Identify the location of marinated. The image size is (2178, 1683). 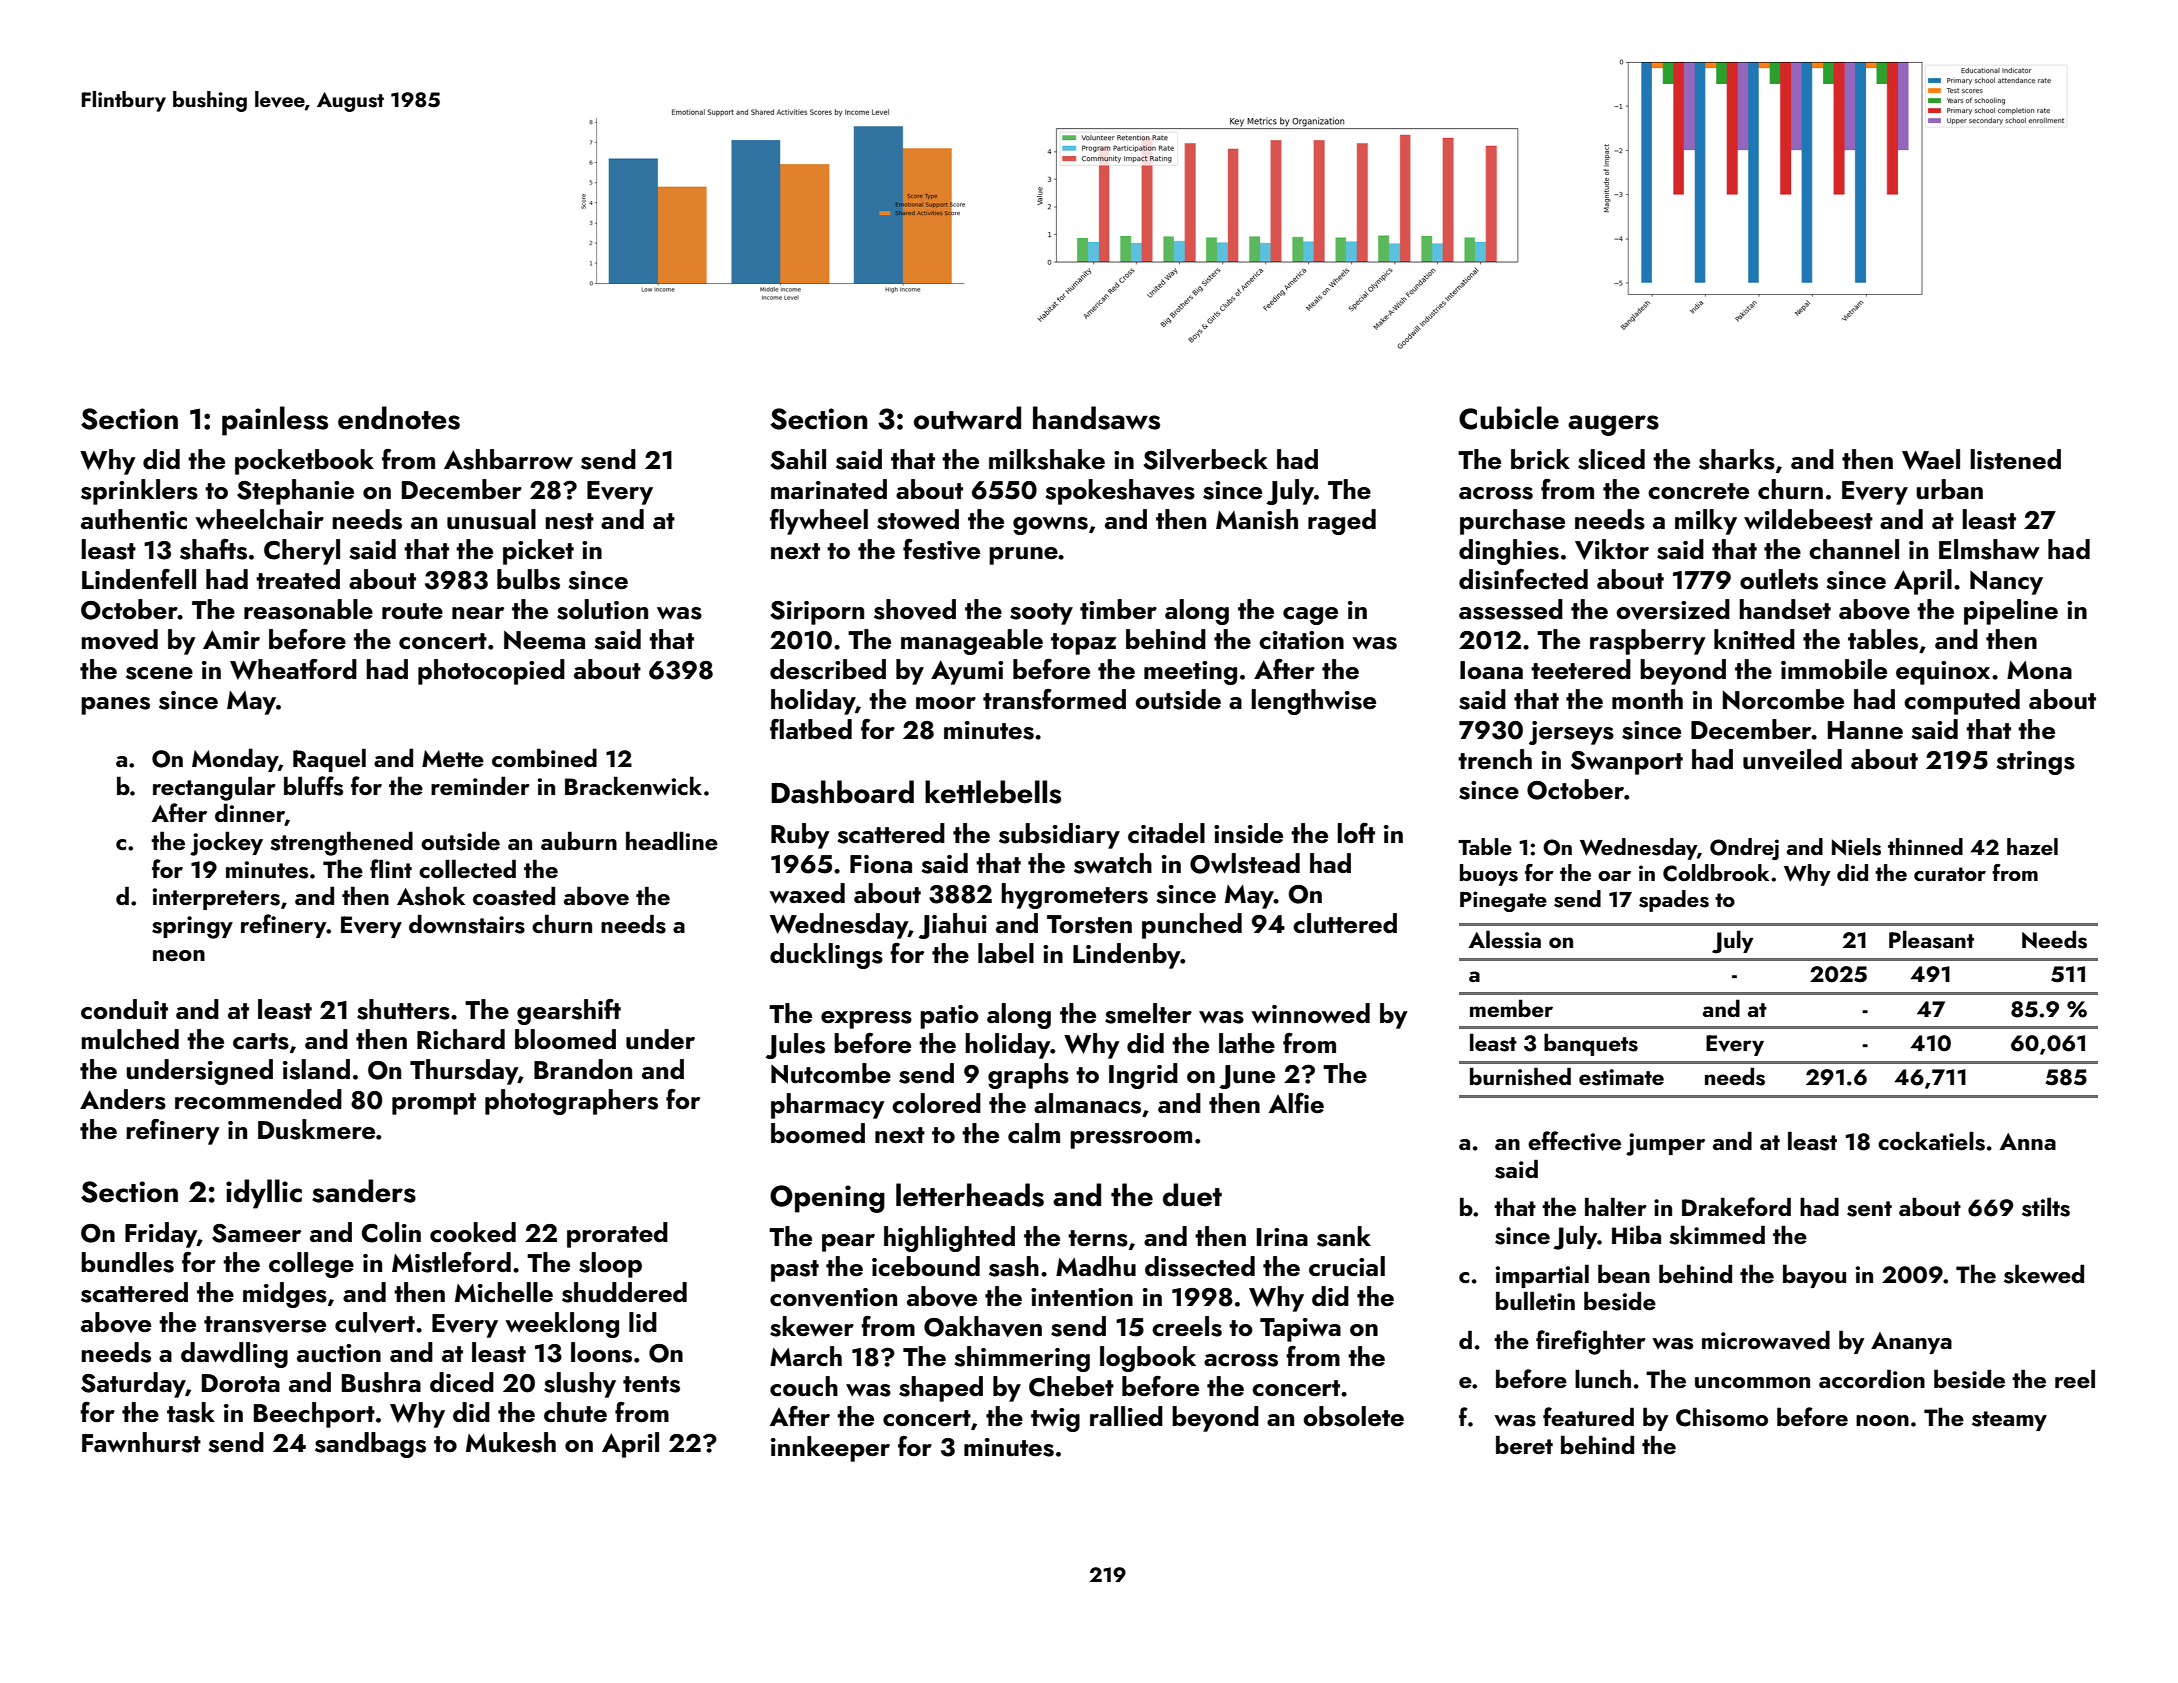
(829, 489).
